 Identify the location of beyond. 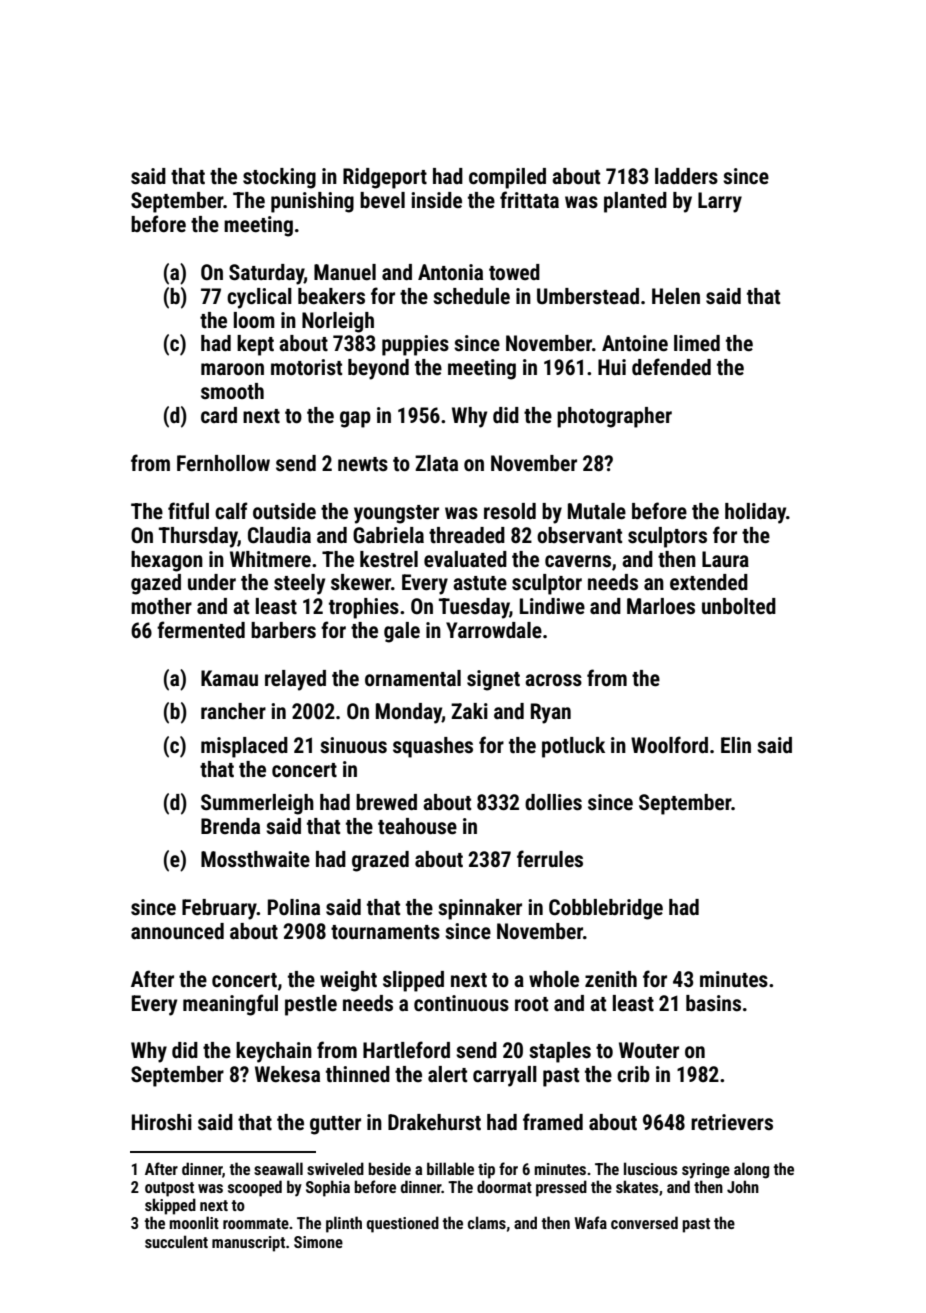
(378, 369).
